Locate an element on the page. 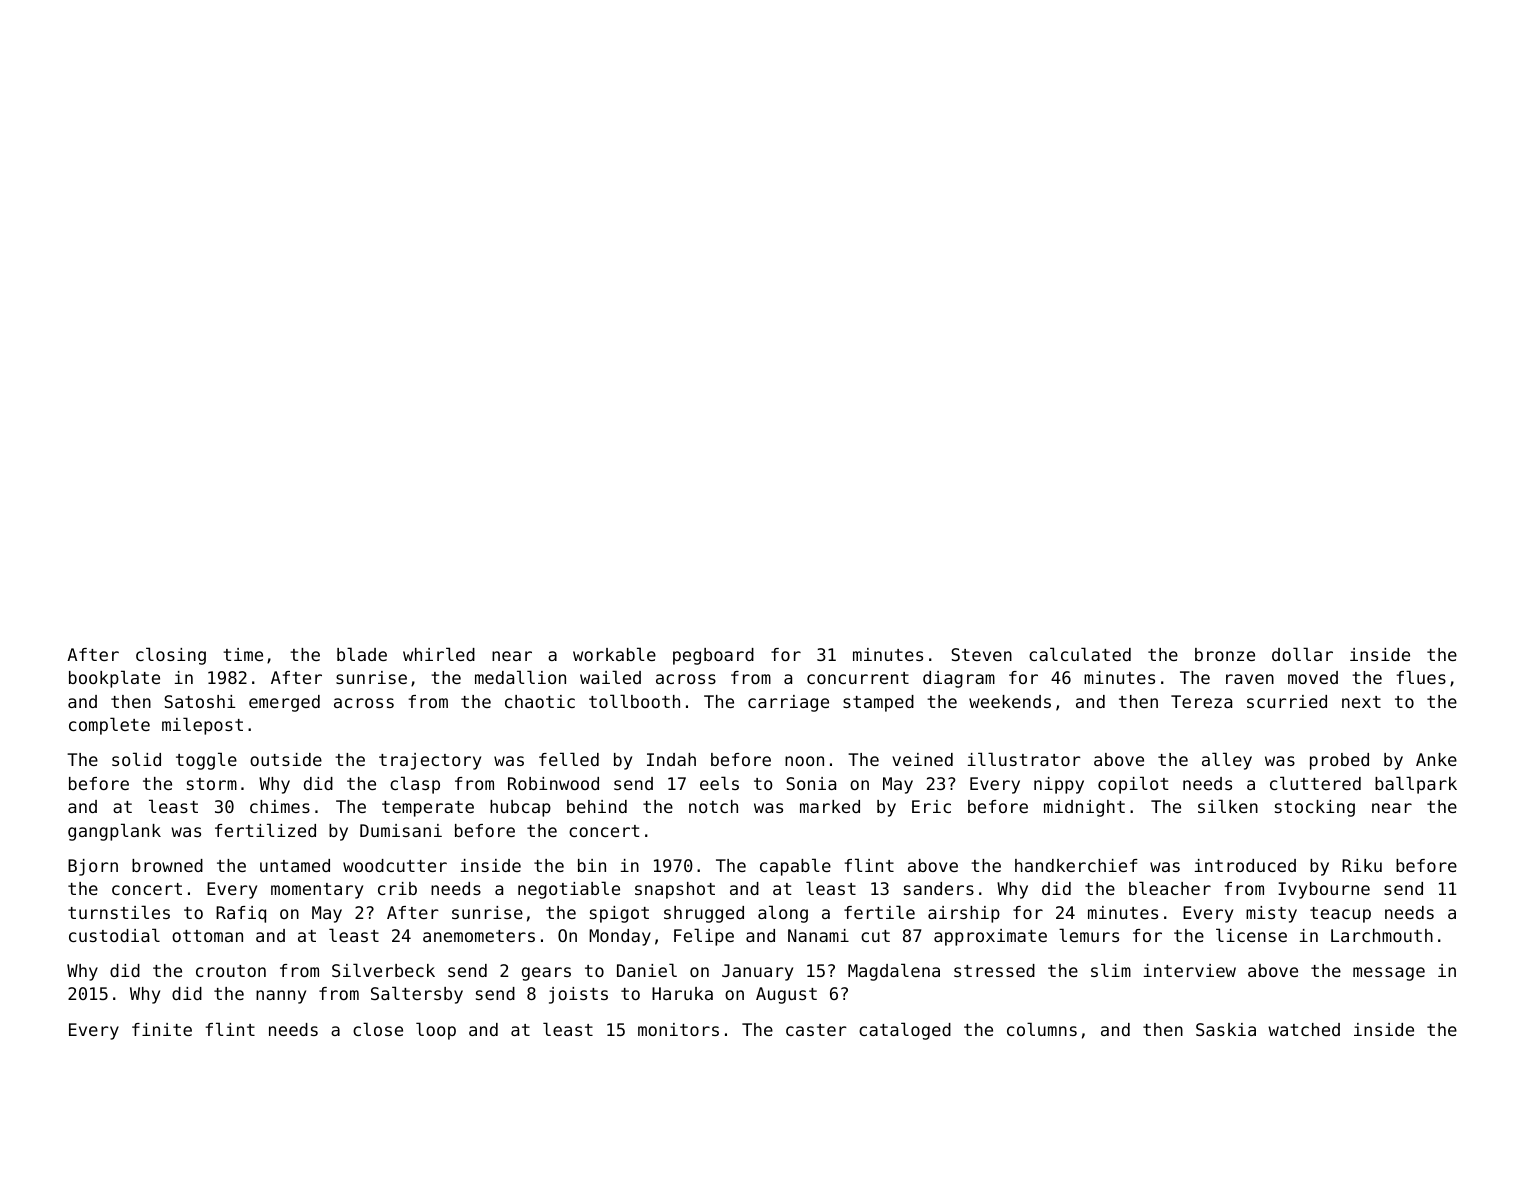 The height and width of the image is (1179, 1525). Magdalena is located at coordinates (894, 972).
